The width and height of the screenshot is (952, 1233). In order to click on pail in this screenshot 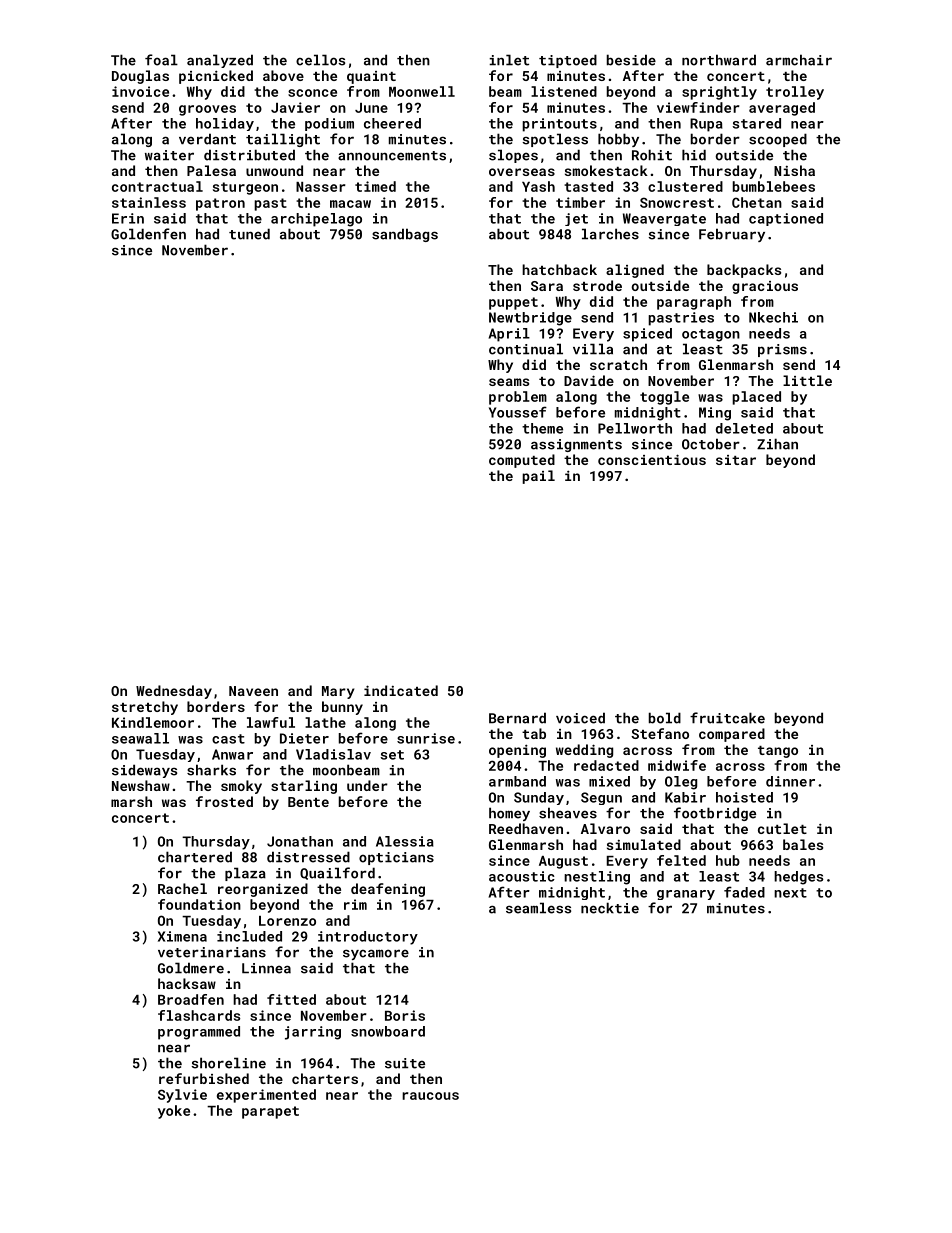, I will do `click(538, 477)`.
